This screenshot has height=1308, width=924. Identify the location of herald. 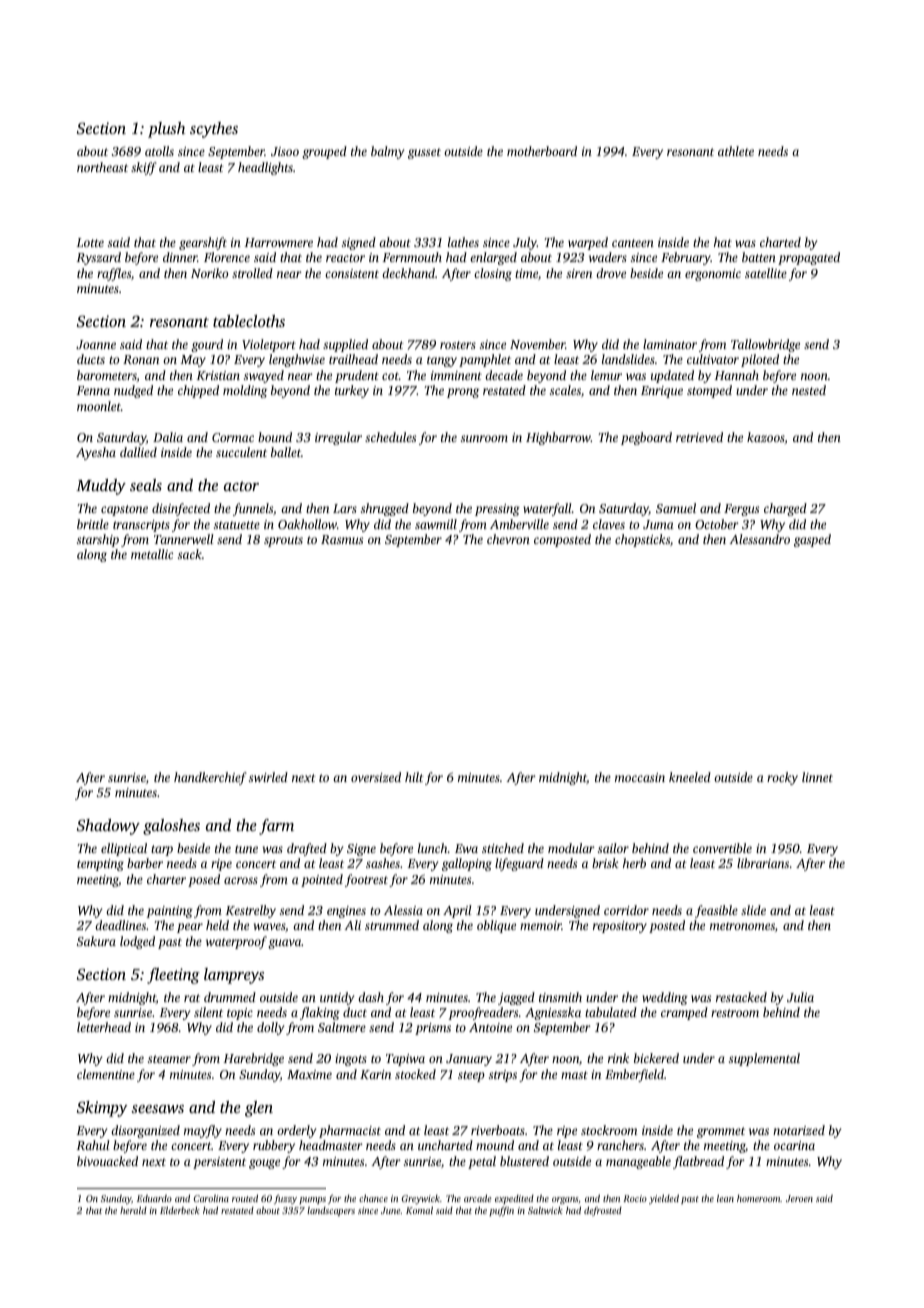
(133, 1210).
